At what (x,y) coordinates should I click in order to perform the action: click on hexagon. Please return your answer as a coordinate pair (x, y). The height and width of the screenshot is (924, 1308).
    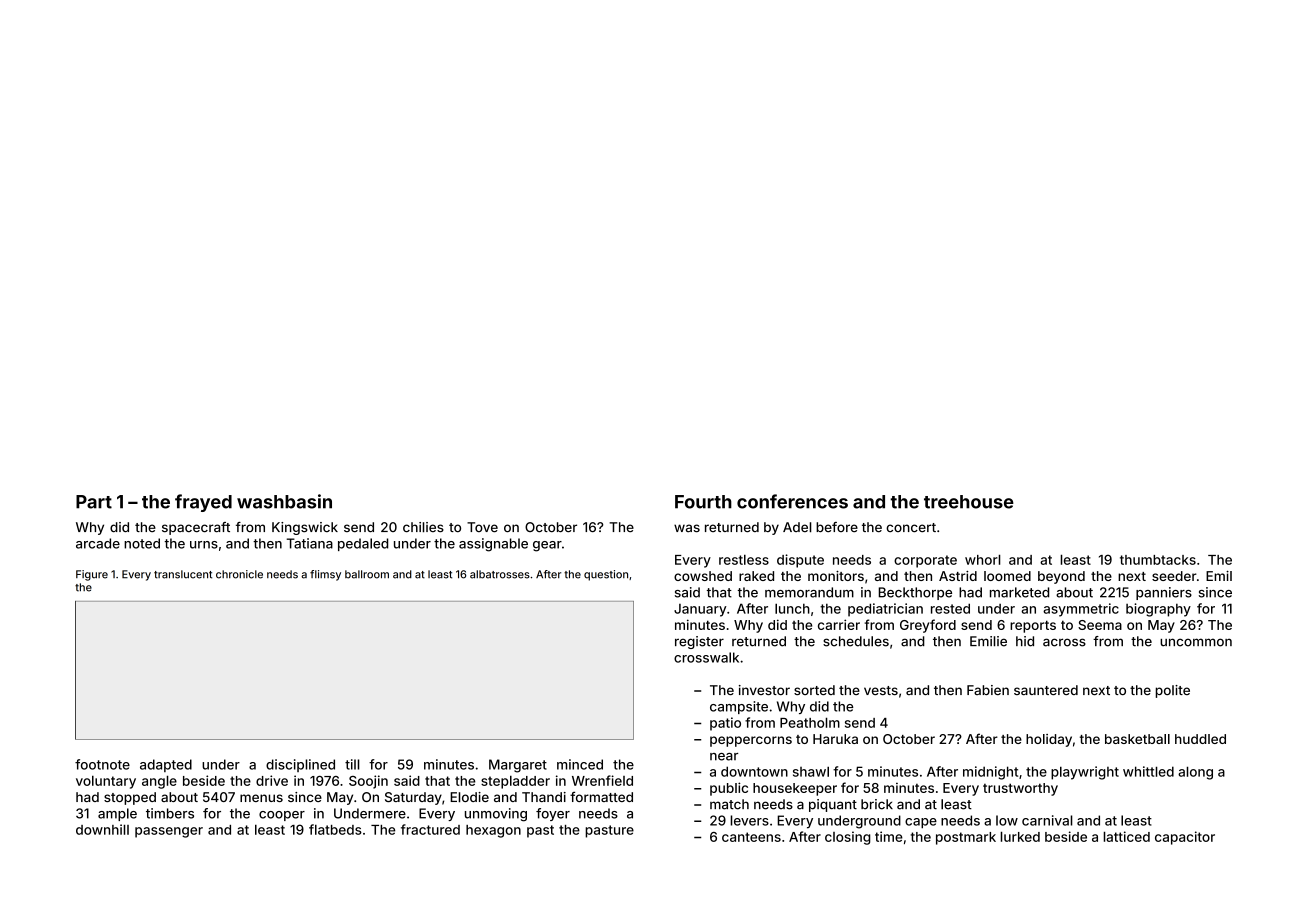
    Looking at the image, I should click on (493, 831).
